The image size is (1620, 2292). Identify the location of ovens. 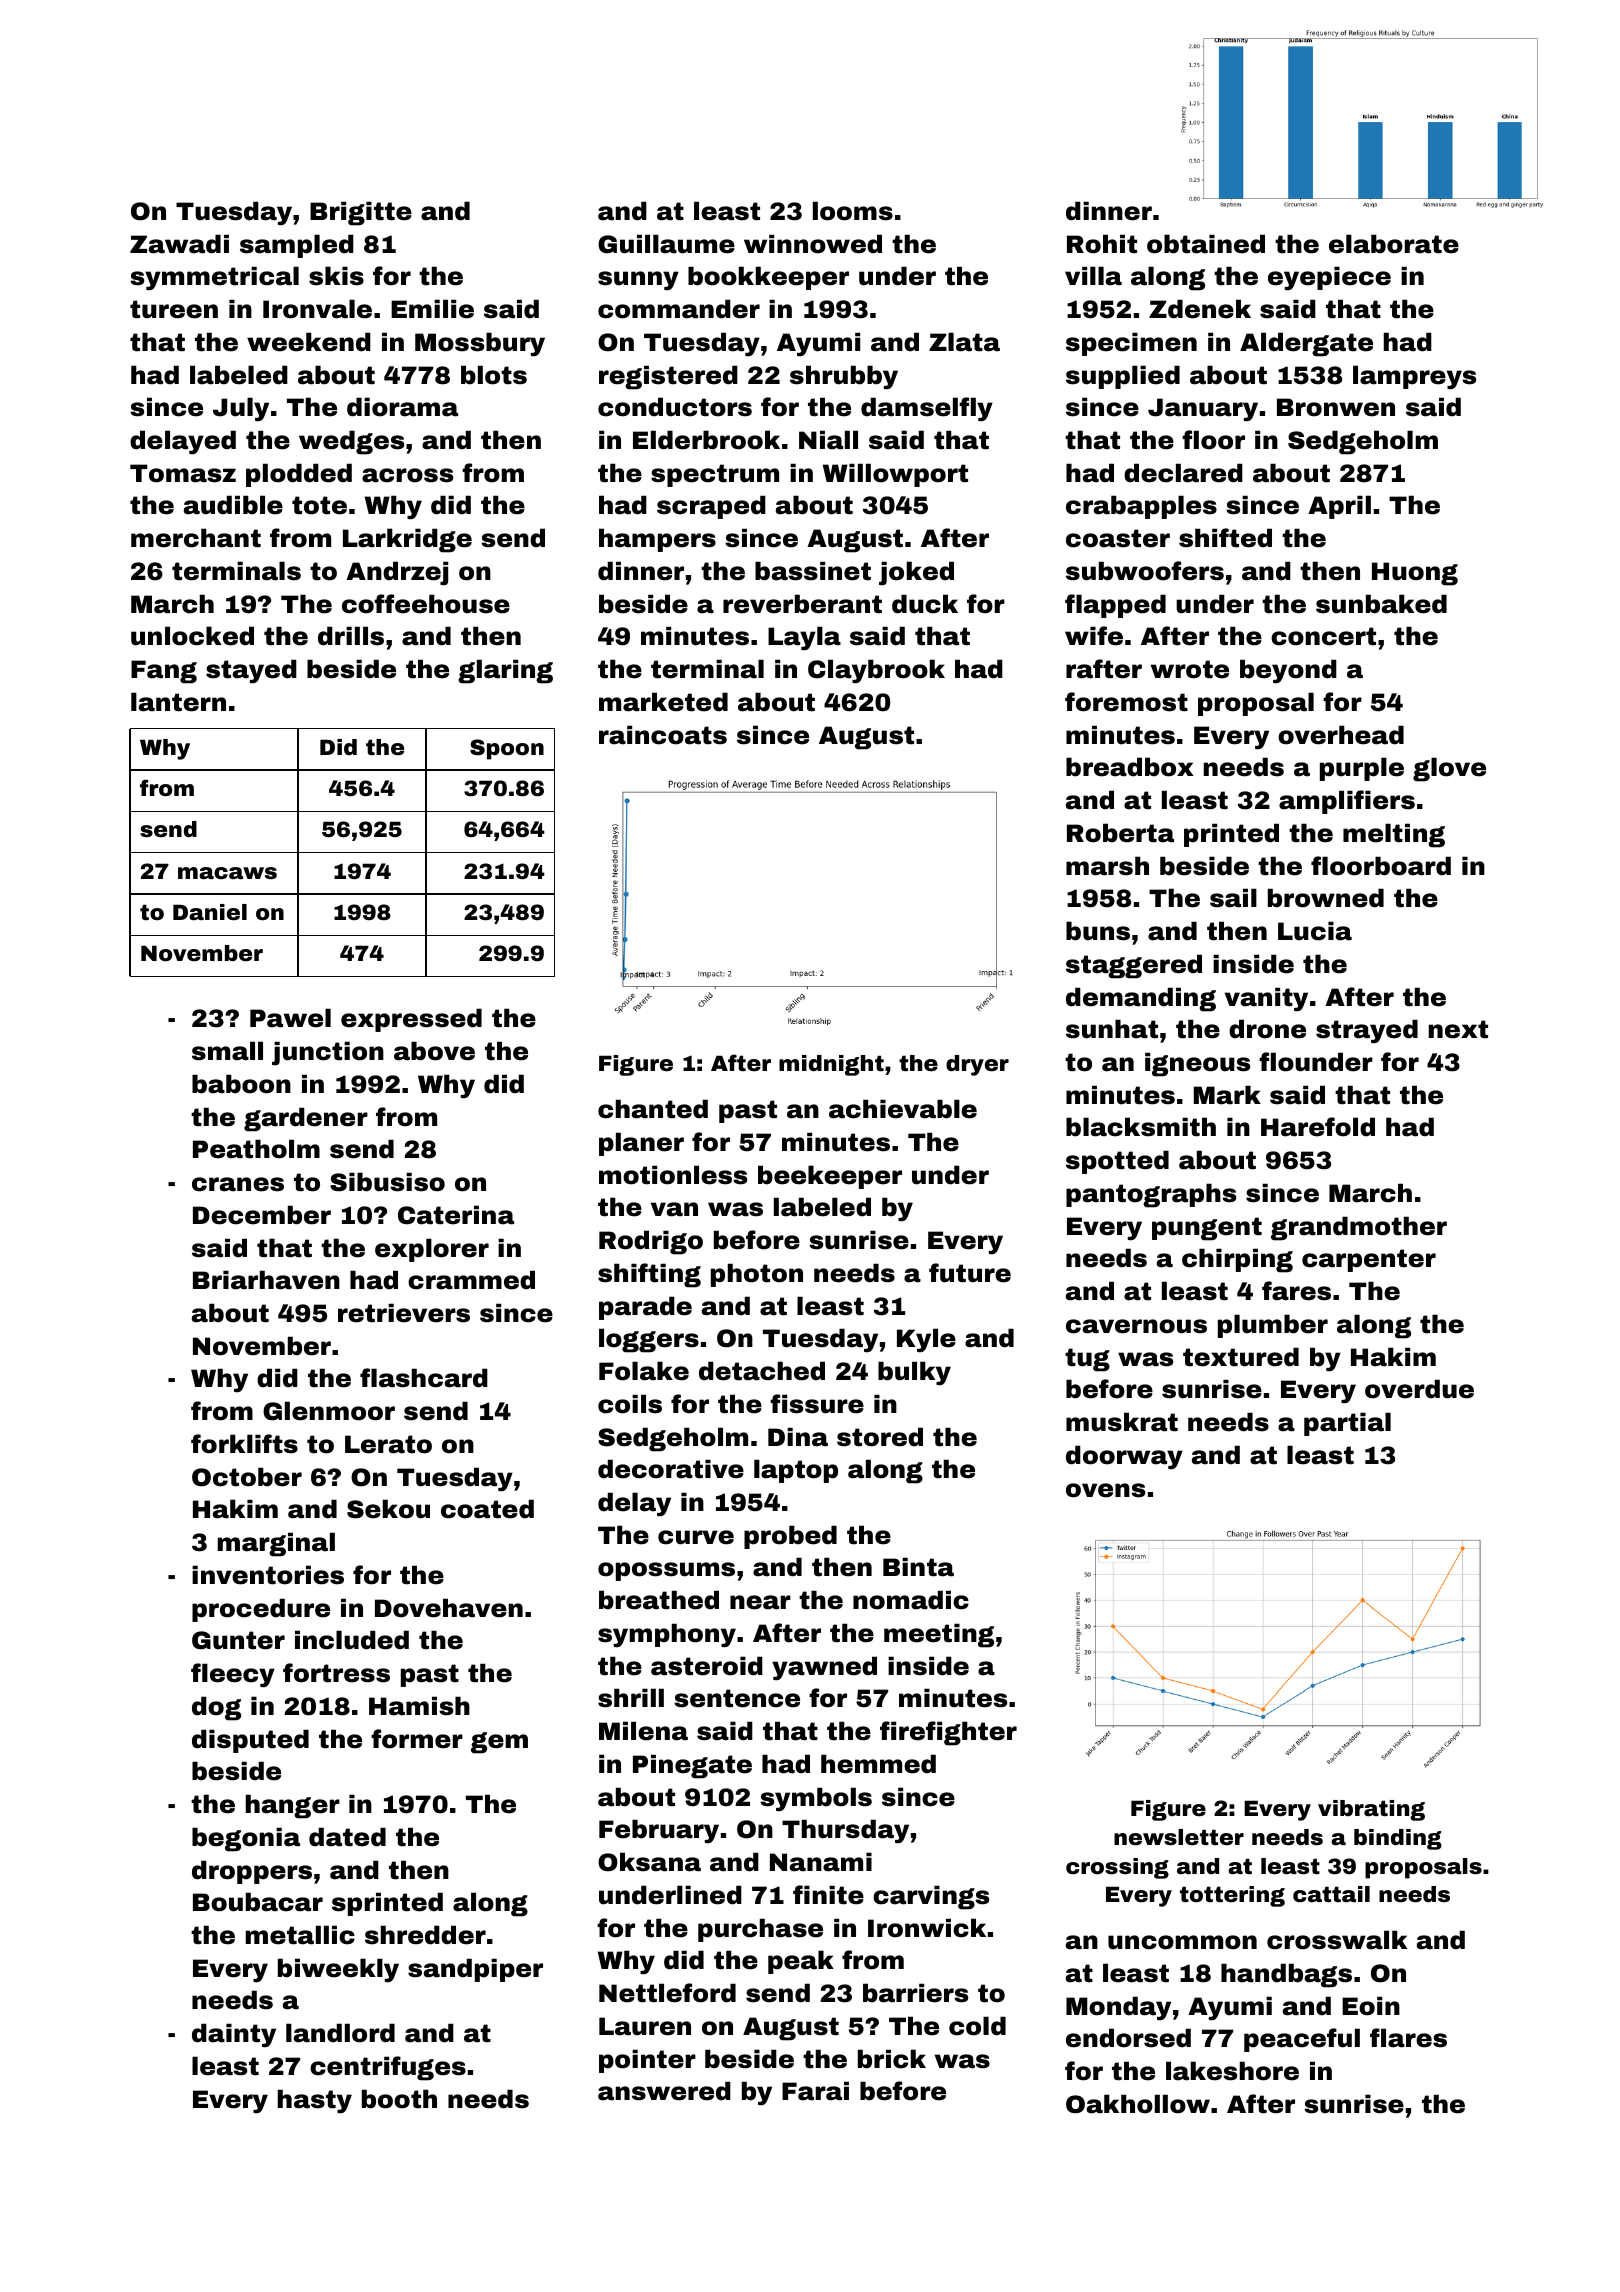
(1105, 1490).
